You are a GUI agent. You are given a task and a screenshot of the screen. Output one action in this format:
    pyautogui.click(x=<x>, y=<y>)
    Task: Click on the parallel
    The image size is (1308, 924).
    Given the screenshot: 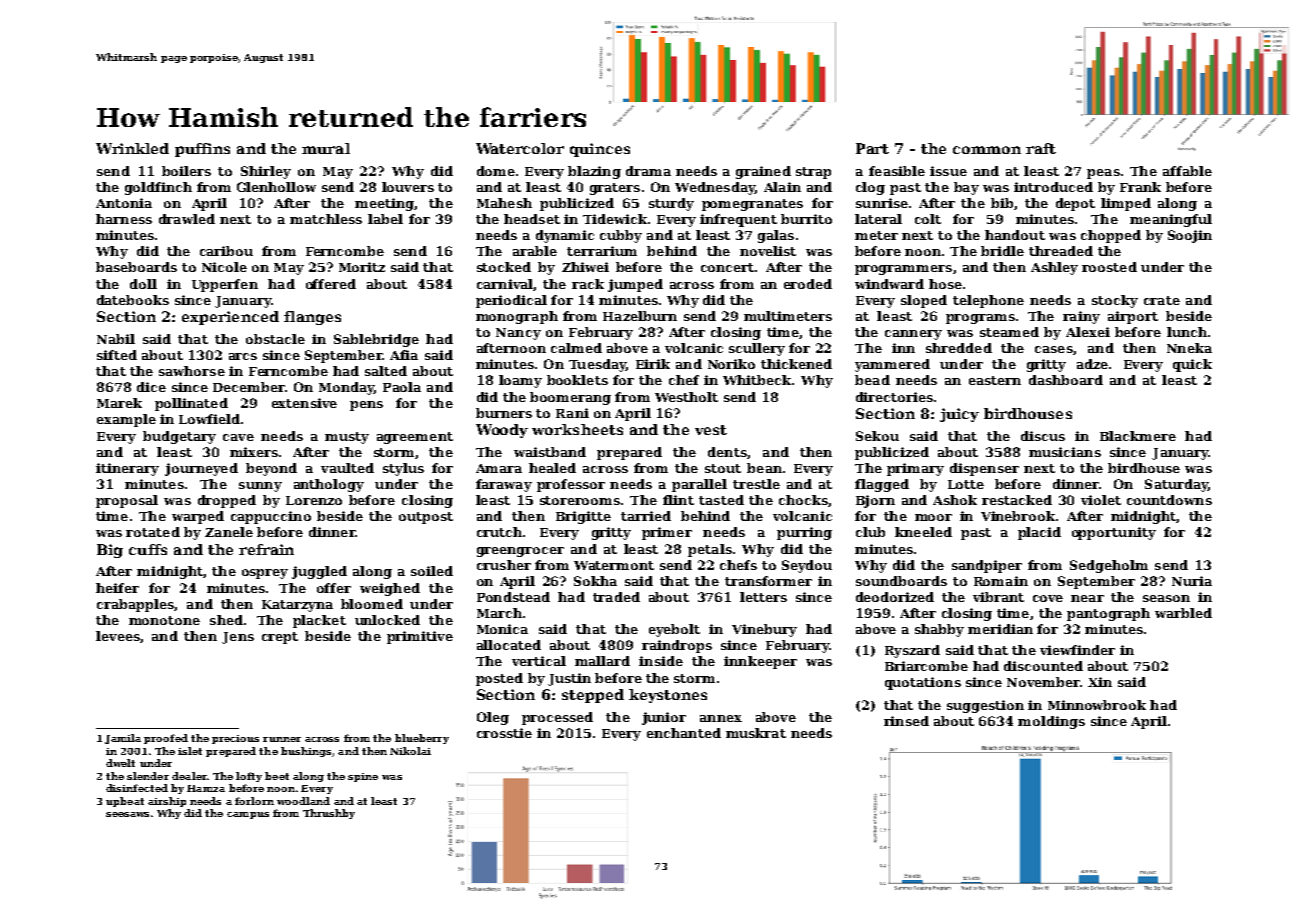 What is the action you would take?
    pyautogui.click(x=699, y=485)
